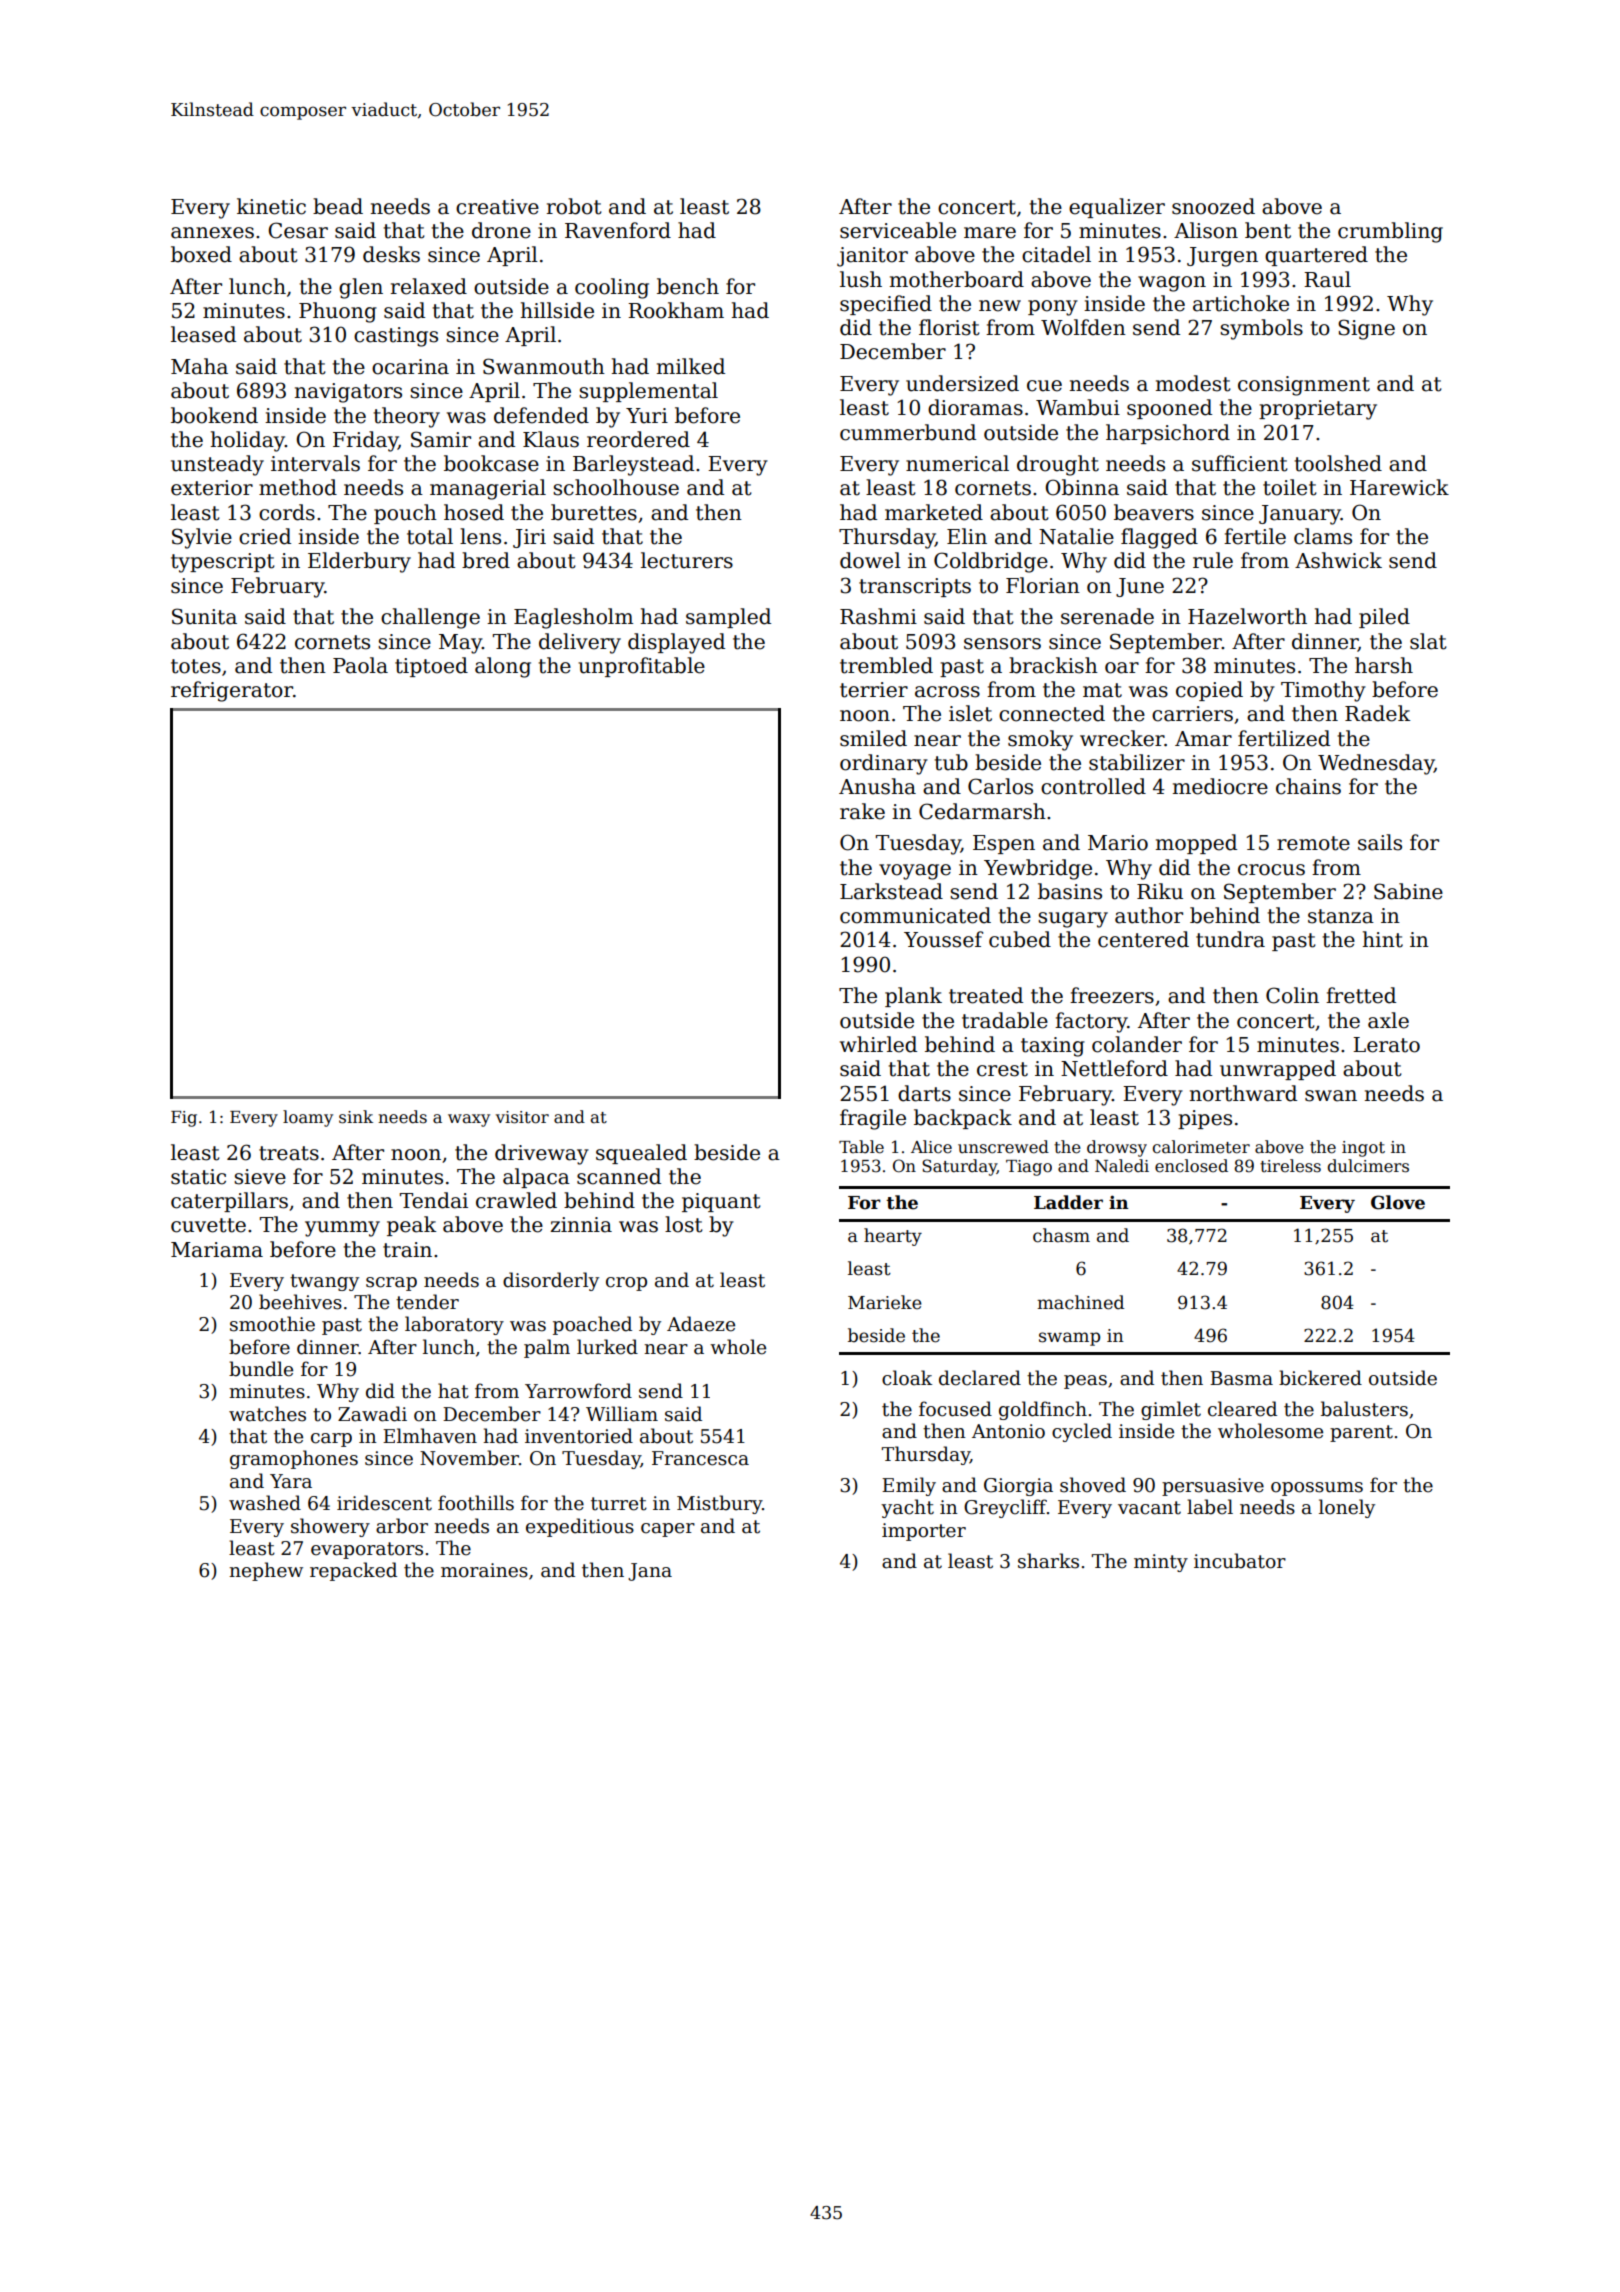 Image resolution: width=1620 pixels, height=2292 pixels. I want to click on bench, so click(688, 286).
